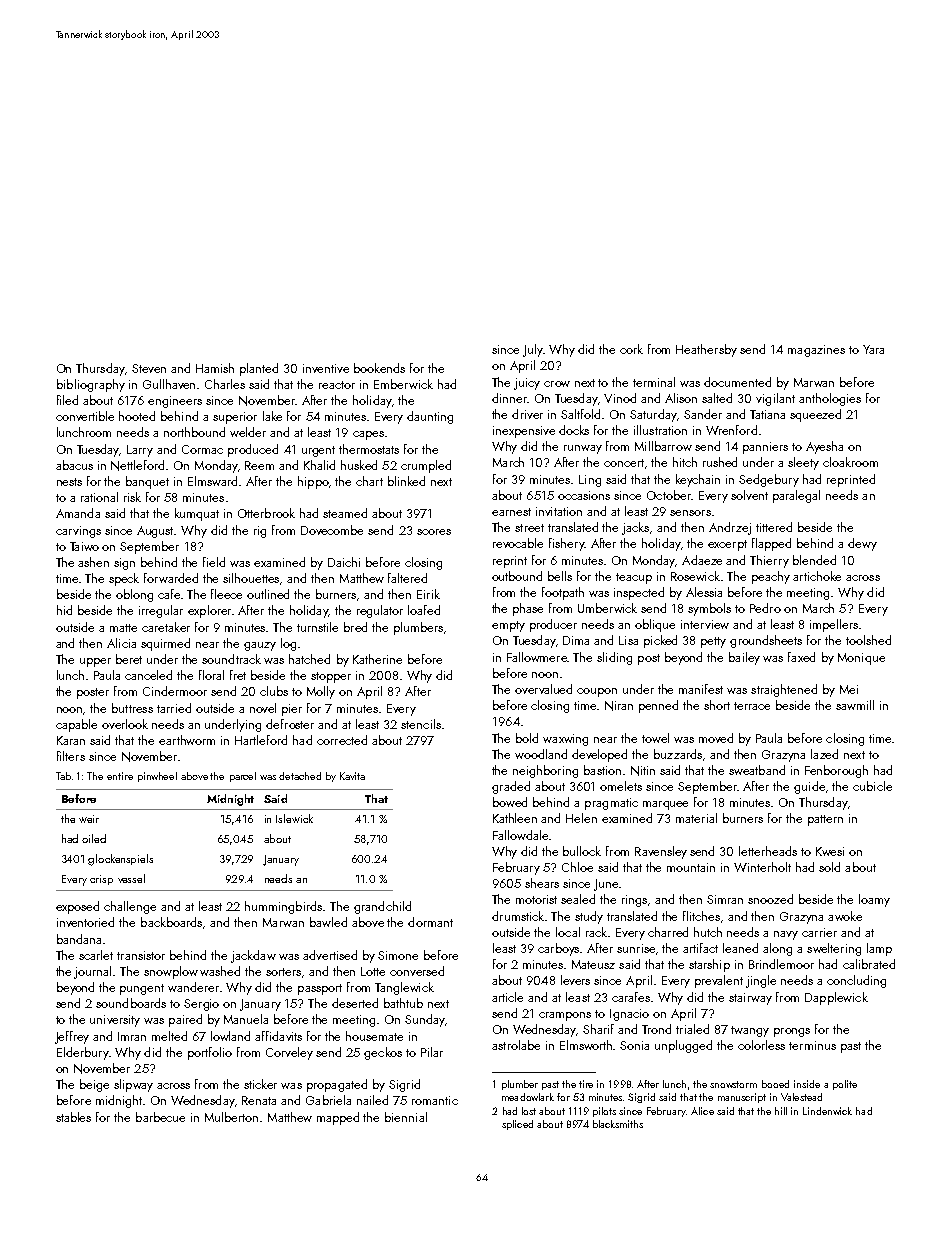 This screenshot has height=1233, width=952. What do you see at coordinates (94, 838) in the screenshot?
I see `oiled` at bounding box center [94, 838].
